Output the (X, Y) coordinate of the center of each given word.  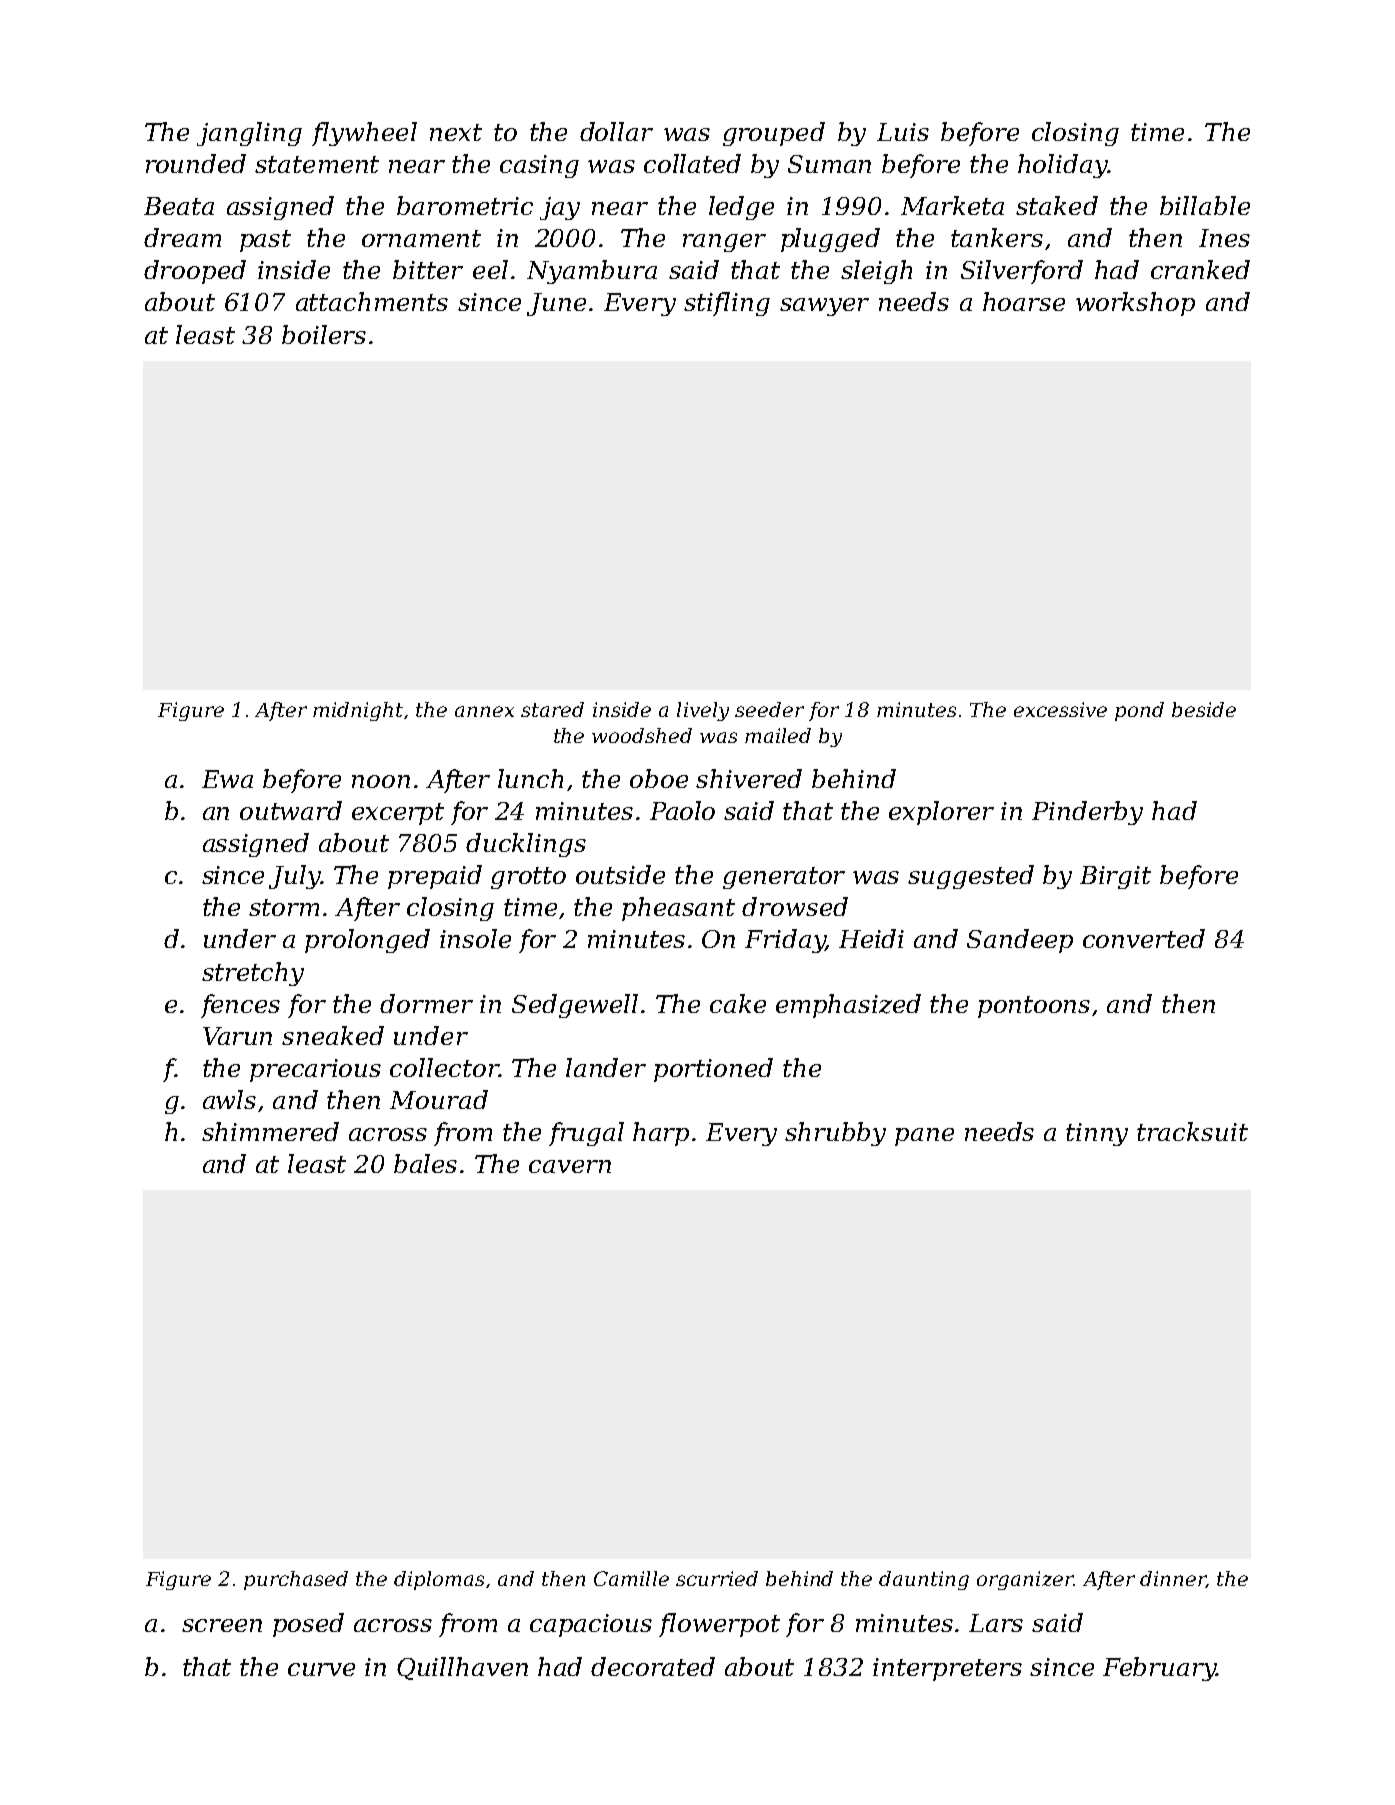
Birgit (1115, 877)
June (556, 304)
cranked (1200, 269)
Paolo (682, 810)
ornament (421, 238)
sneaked (333, 1035)
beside (1204, 709)
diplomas (439, 1580)
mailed (778, 735)
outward (291, 810)
